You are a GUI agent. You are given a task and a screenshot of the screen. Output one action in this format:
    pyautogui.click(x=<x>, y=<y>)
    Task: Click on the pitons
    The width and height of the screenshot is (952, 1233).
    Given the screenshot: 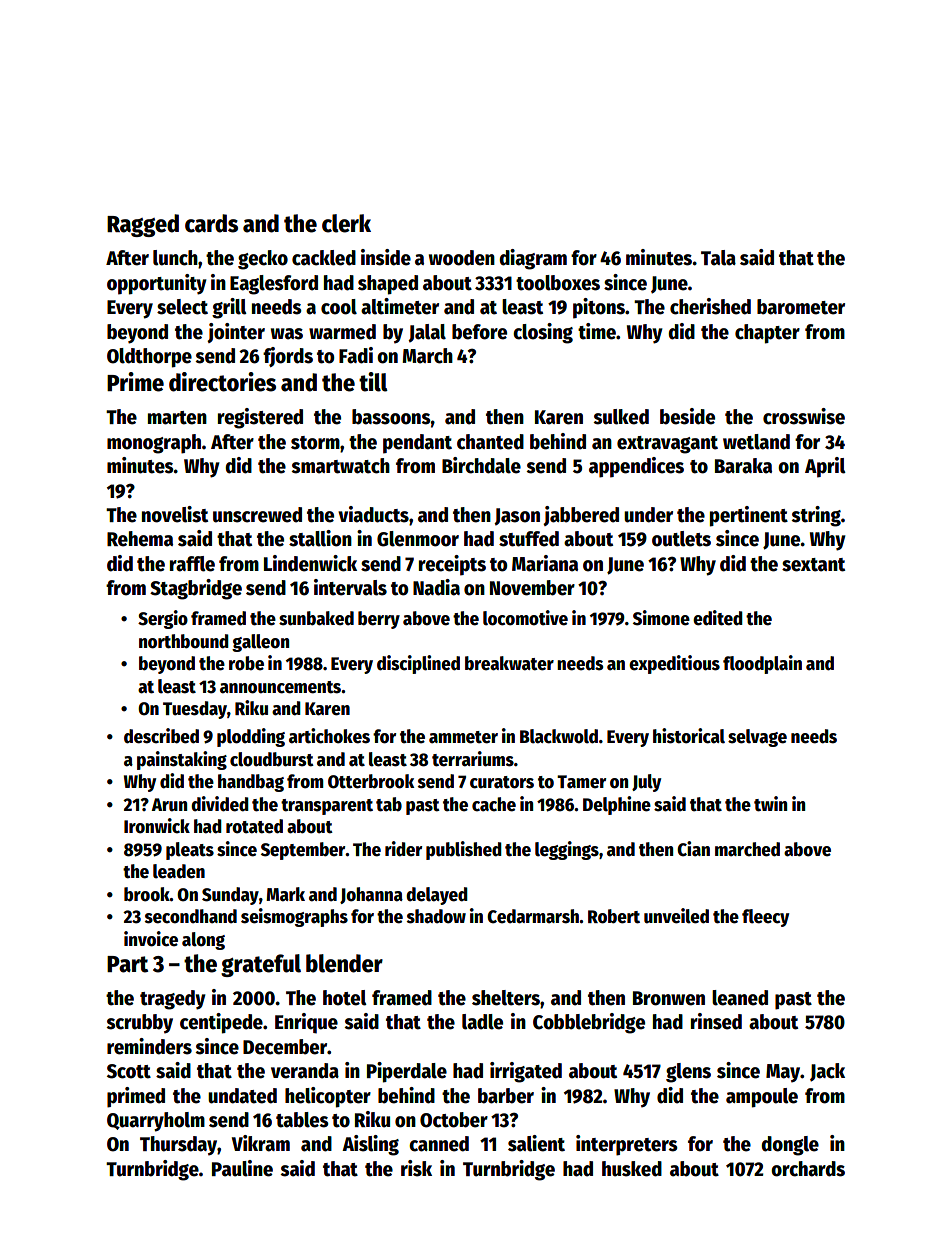 What is the action you would take?
    pyautogui.click(x=599, y=308)
